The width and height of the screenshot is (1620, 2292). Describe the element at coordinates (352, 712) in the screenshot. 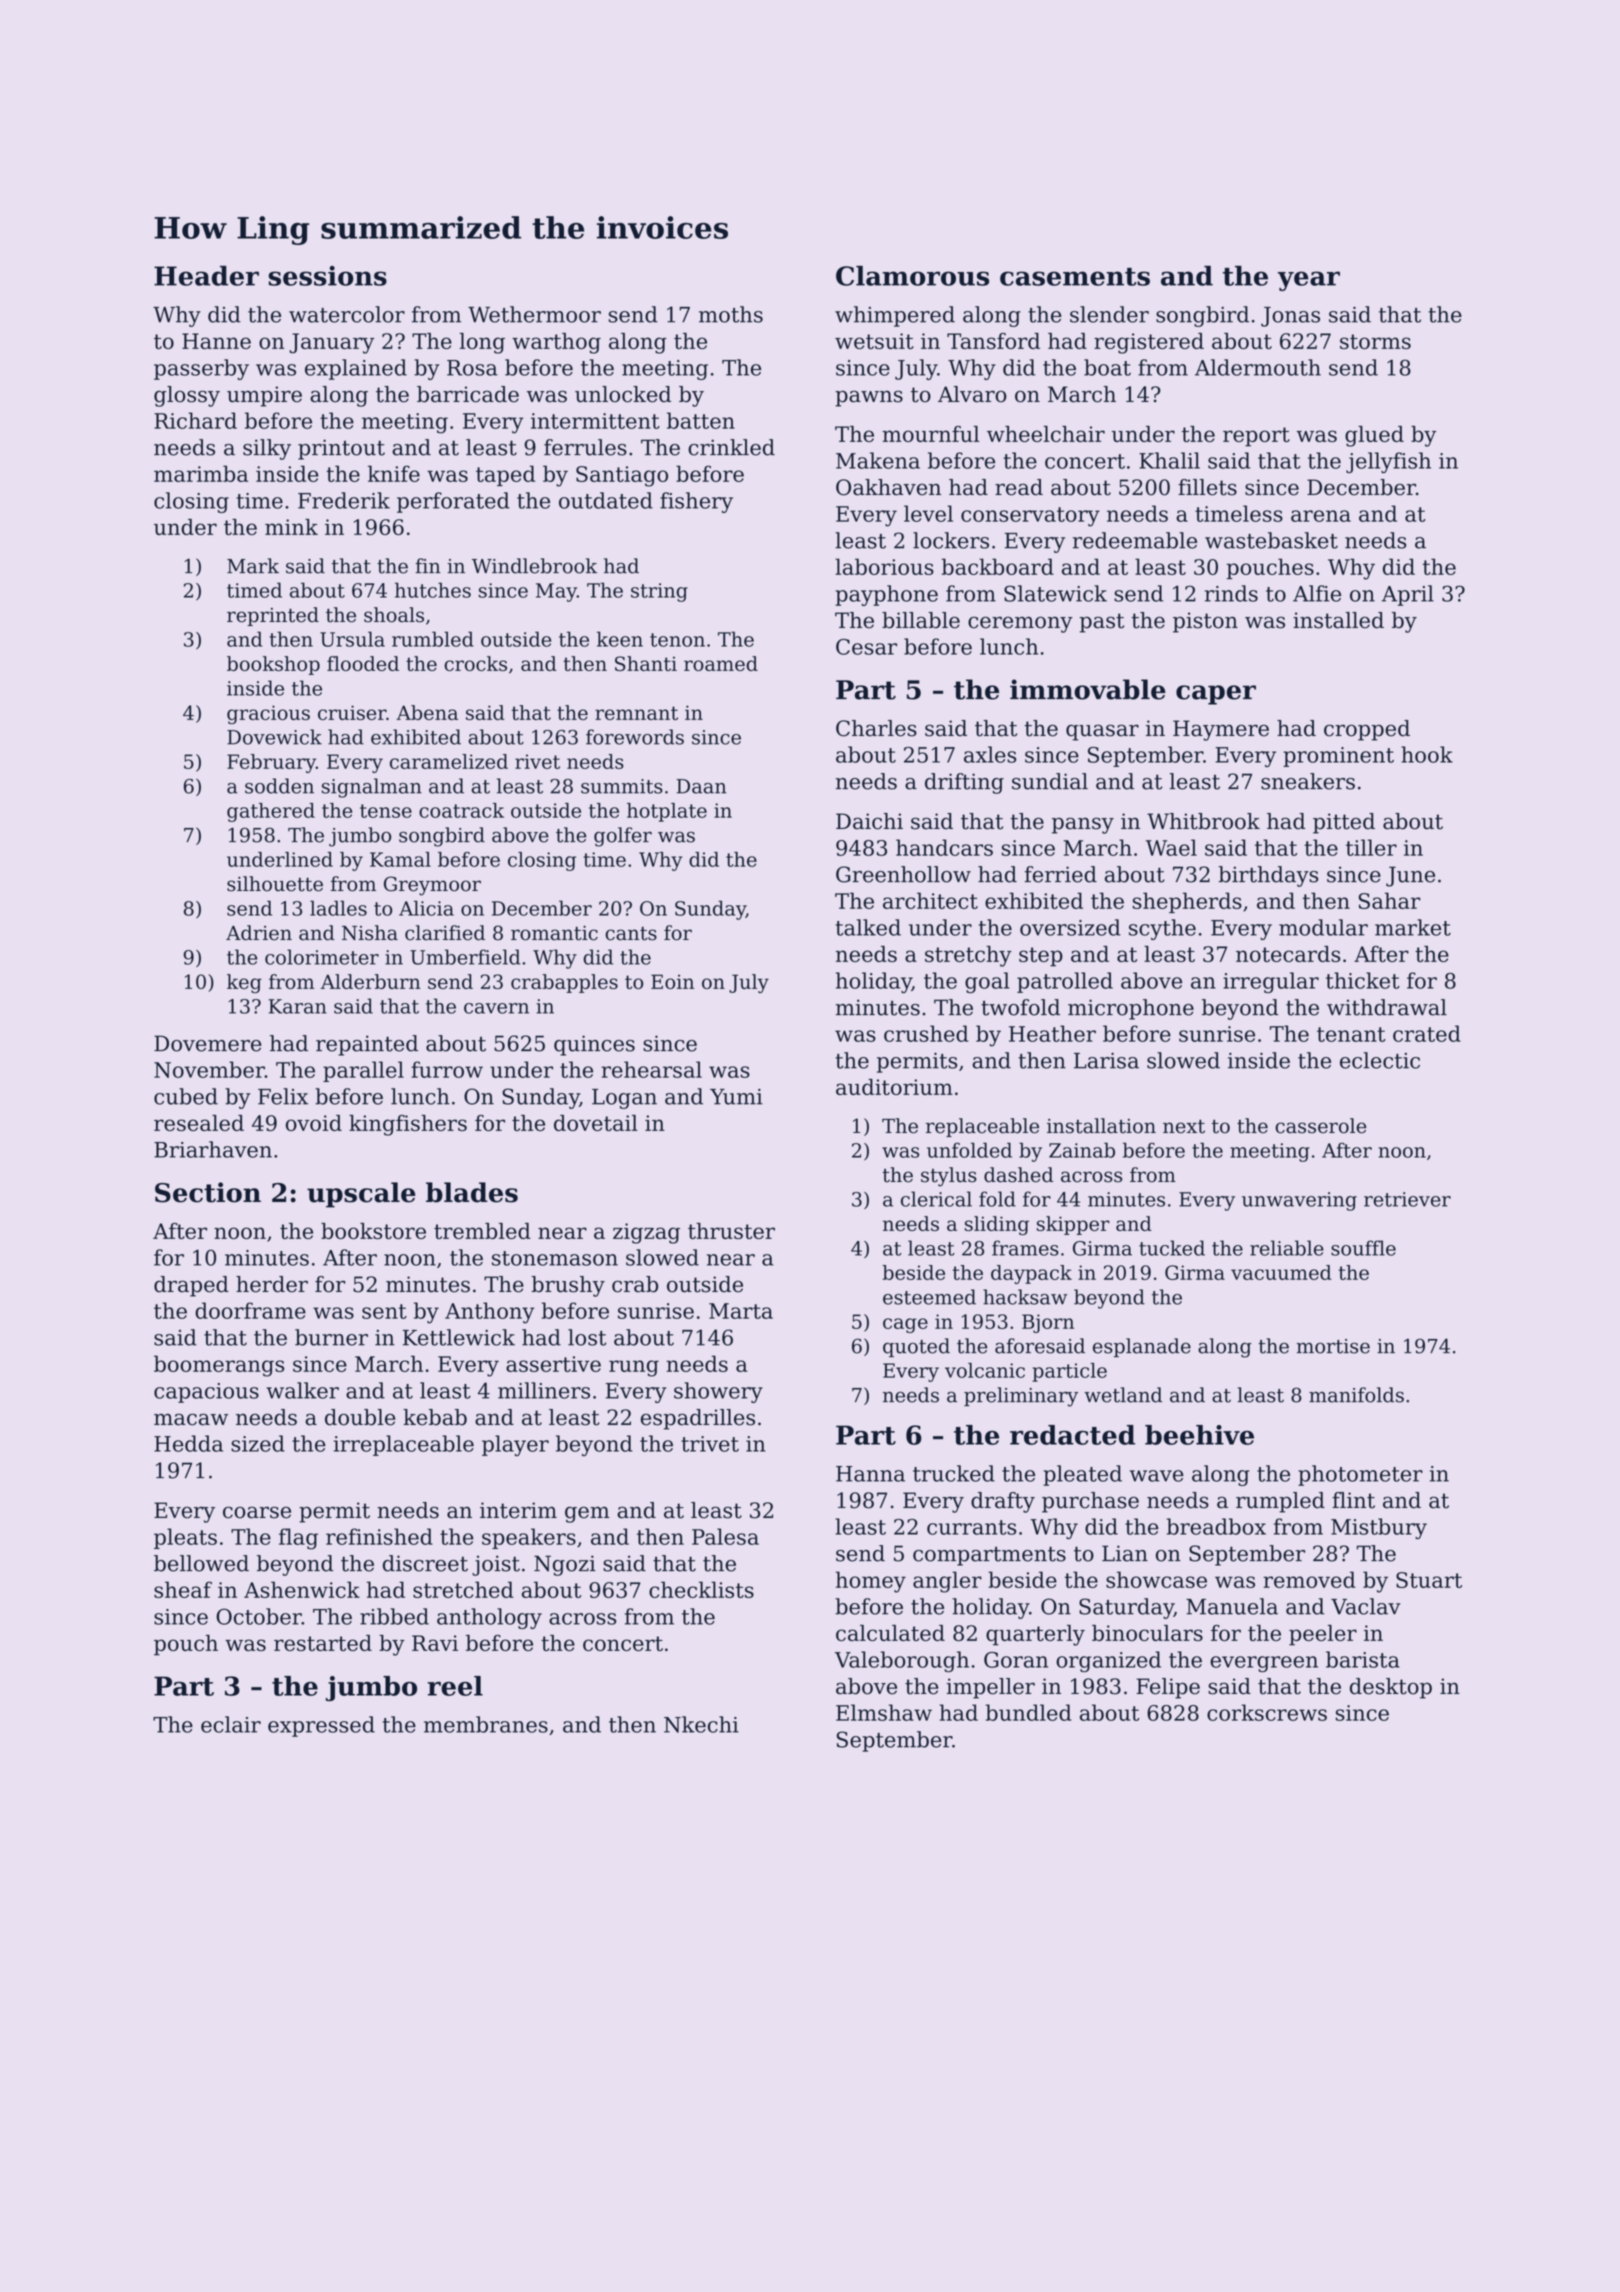

I see `cruiser` at that location.
